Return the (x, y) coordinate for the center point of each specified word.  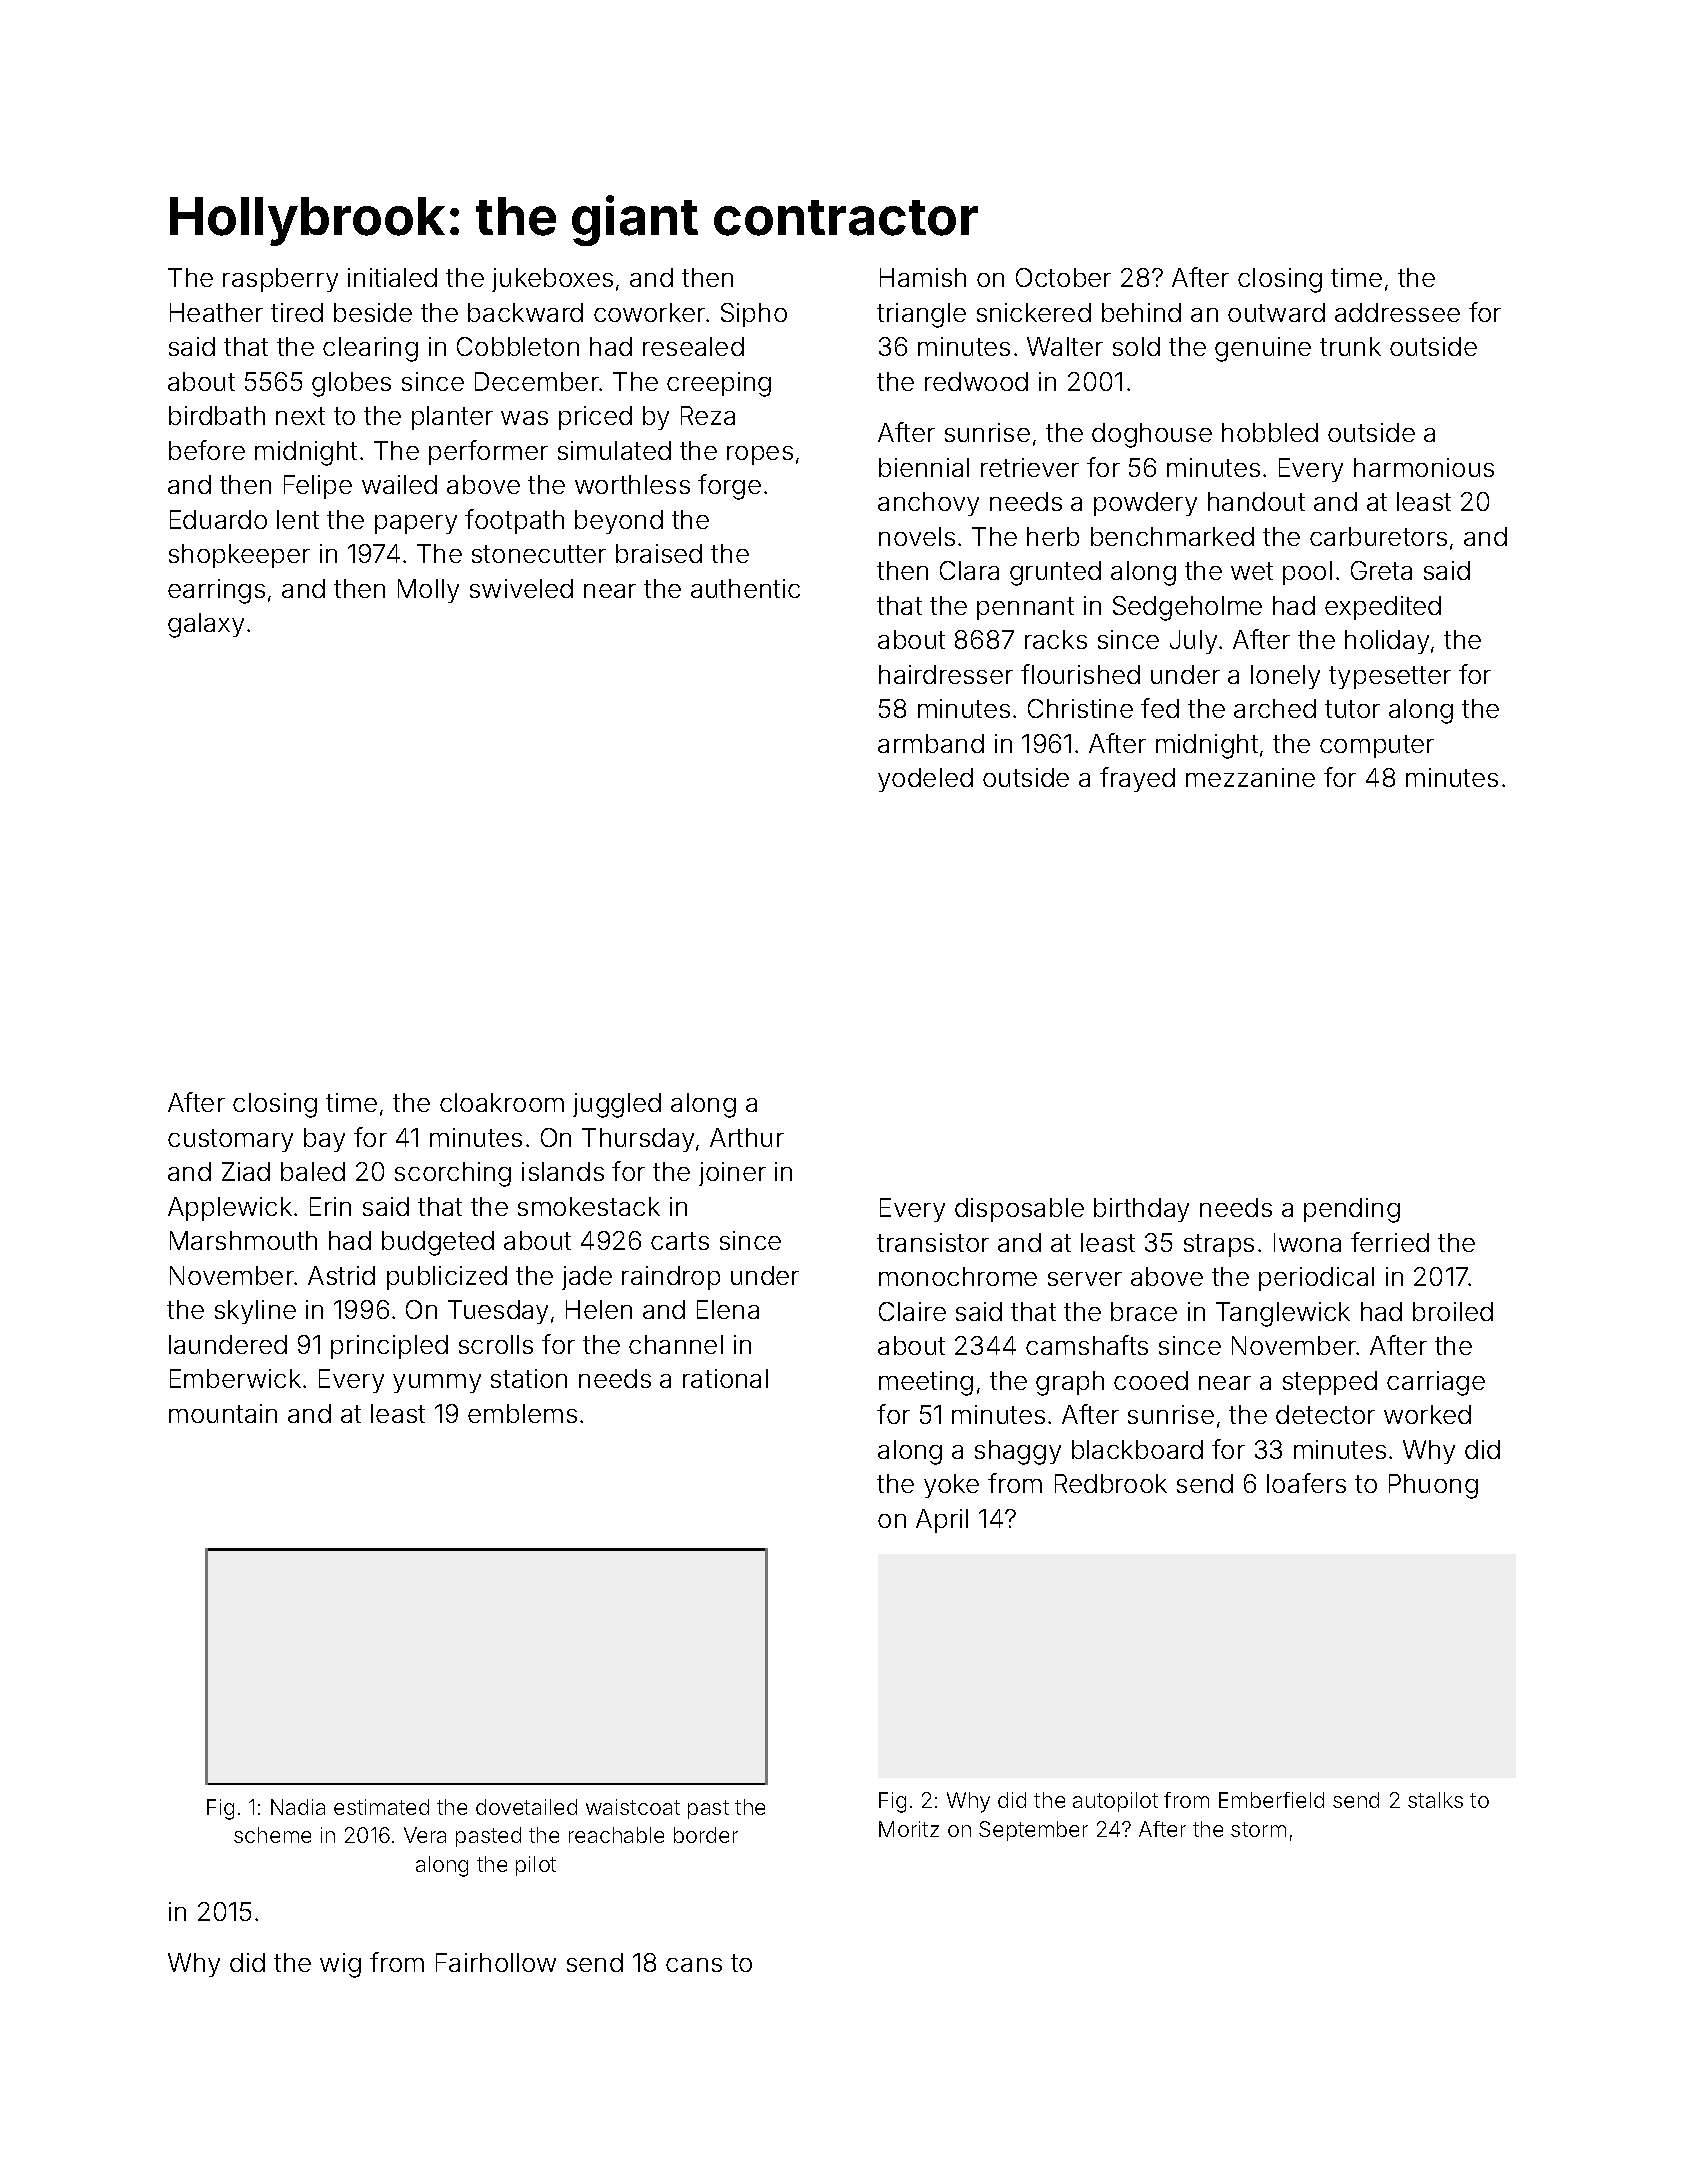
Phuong (1433, 1486)
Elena (728, 1309)
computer (1377, 746)
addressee (1397, 312)
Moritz (909, 1829)
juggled (617, 1105)
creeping (719, 384)
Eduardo (218, 519)
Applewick (230, 1209)
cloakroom (502, 1102)
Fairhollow (496, 1962)
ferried (1390, 1242)
